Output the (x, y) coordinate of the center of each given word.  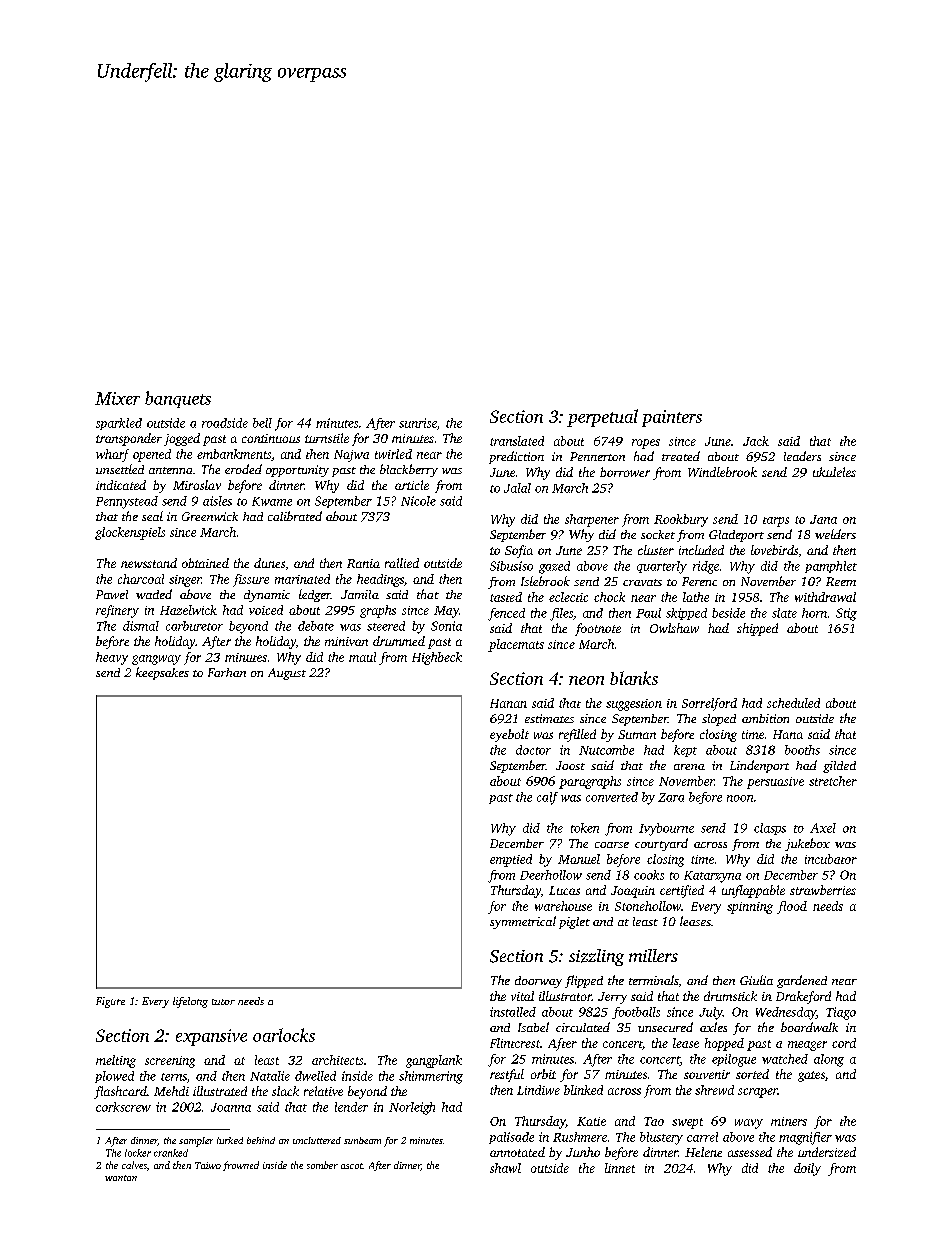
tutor (223, 1002)
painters (672, 418)
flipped (584, 981)
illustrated (220, 1091)
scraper (758, 1093)
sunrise (418, 423)
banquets (178, 399)
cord (844, 1043)
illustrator (565, 996)
